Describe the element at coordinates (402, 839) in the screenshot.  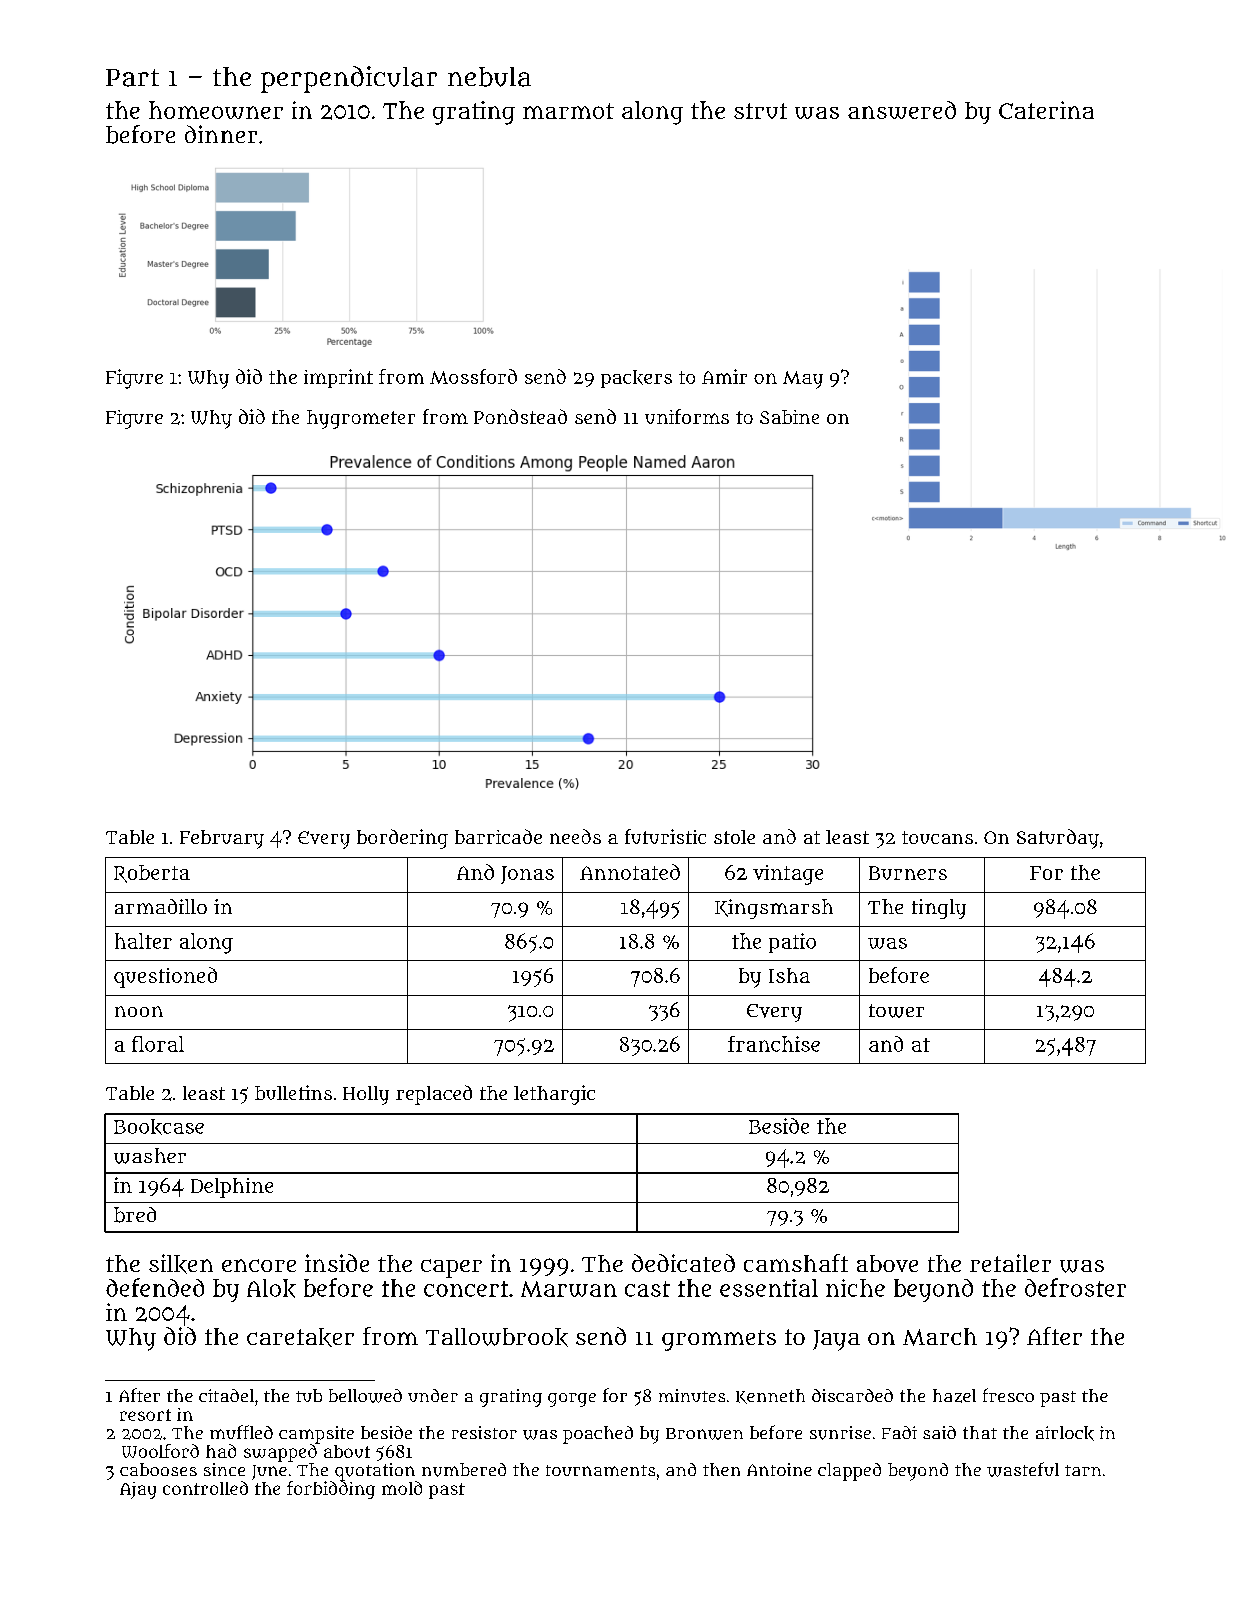
I see `bordering` at that location.
